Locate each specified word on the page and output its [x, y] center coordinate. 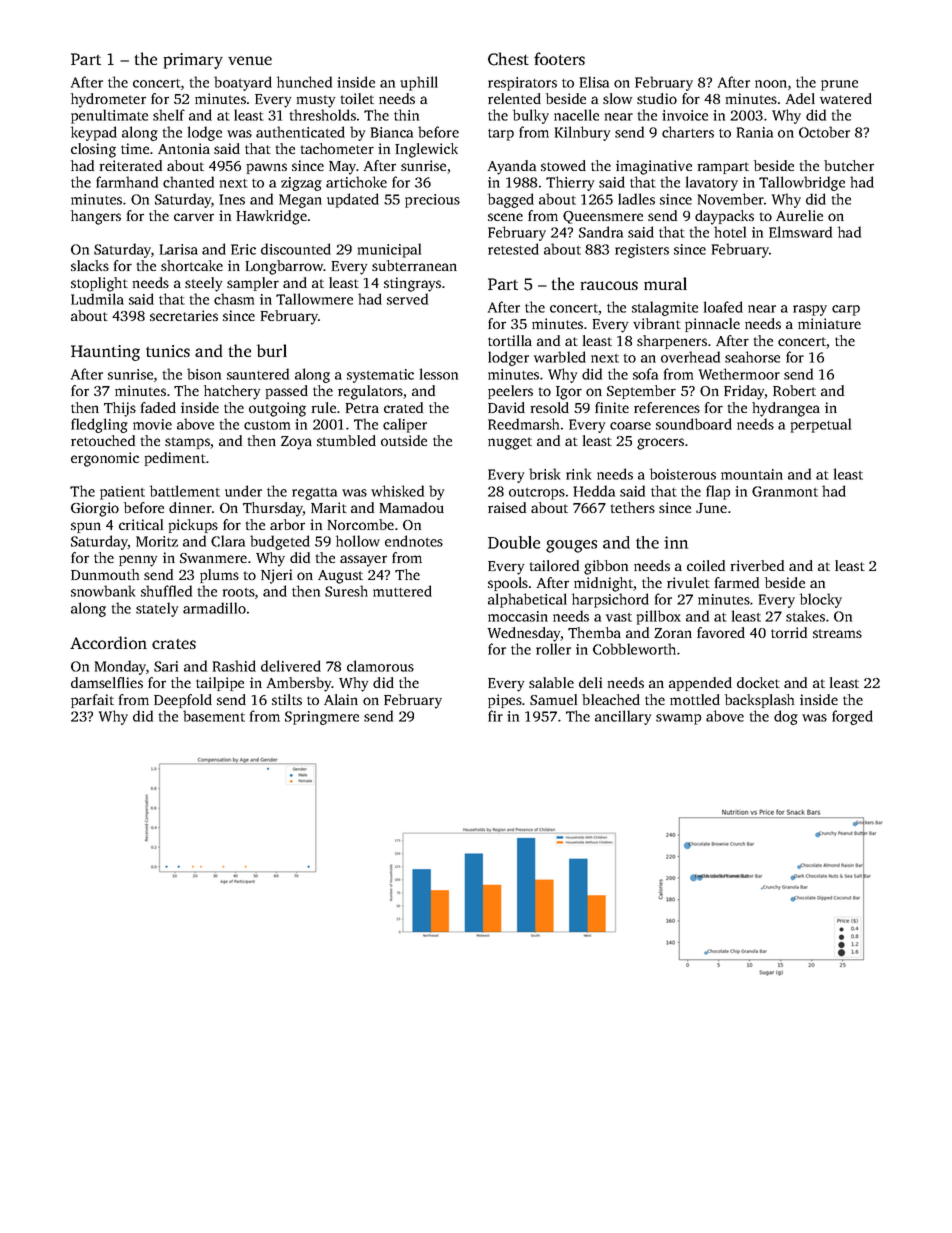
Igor [569, 393]
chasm [234, 299]
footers [559, 58]
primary [193, 61]
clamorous [380, 666]
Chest [508, 59]
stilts [287, 699]
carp [846, 310]
